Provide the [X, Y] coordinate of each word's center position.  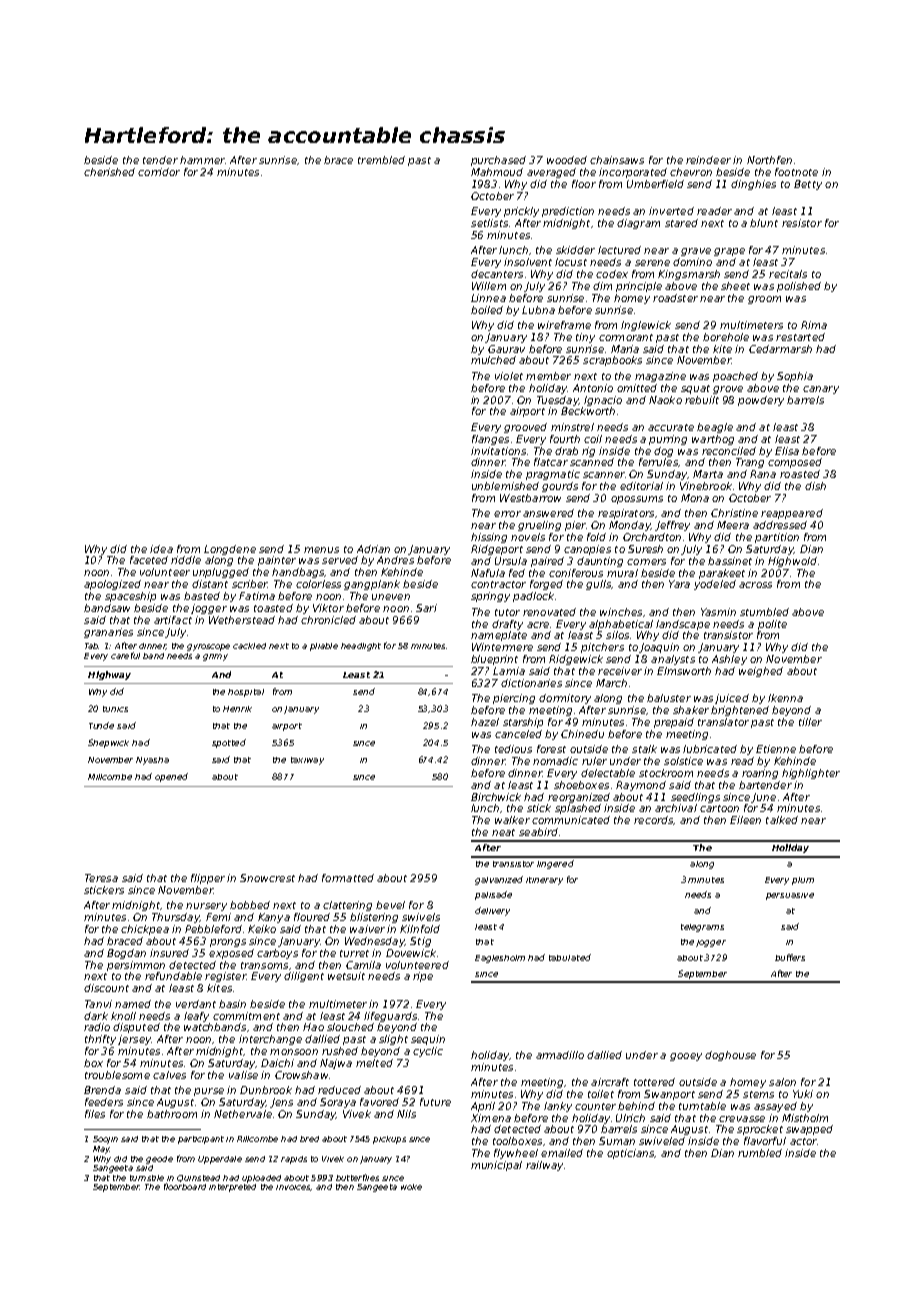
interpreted [232, 1188]
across [755, 585]
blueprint [494, 660]
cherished [109, 172]
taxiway [307, 761]
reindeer [708, 160]
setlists [489, 223]
